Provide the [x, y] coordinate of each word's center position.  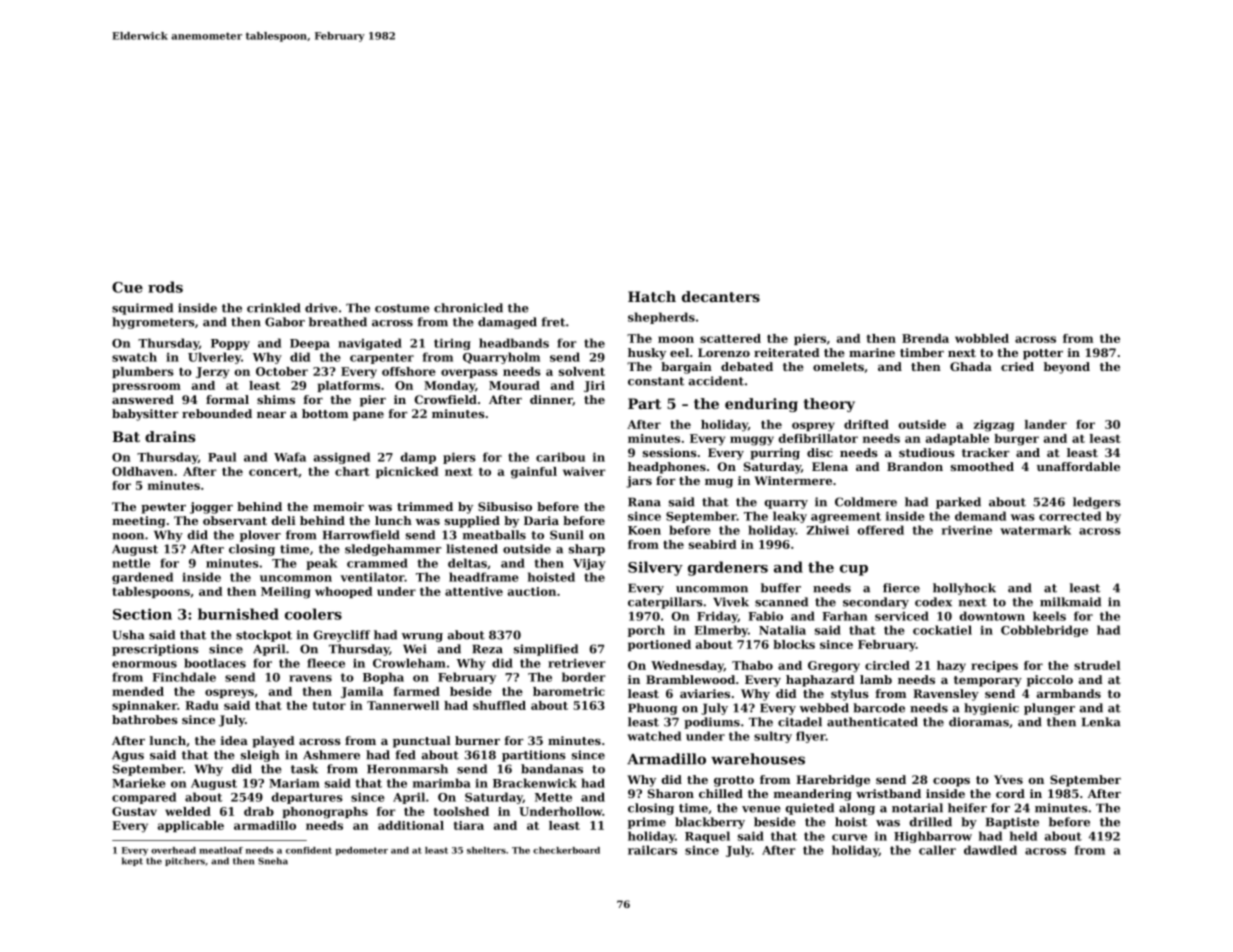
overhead [173, 850]
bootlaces [215, 663]
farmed [417, 691]
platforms [349, 386]
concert [273, 472]
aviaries [705, 693]
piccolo [1050, 681]
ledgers [1097, 503]
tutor [329, 706]
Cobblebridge [1044, 631]
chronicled [468, 308]
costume [402, 308]
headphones [667, 468]
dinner [551, 400]
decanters [721, 296]
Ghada [971, 366]
